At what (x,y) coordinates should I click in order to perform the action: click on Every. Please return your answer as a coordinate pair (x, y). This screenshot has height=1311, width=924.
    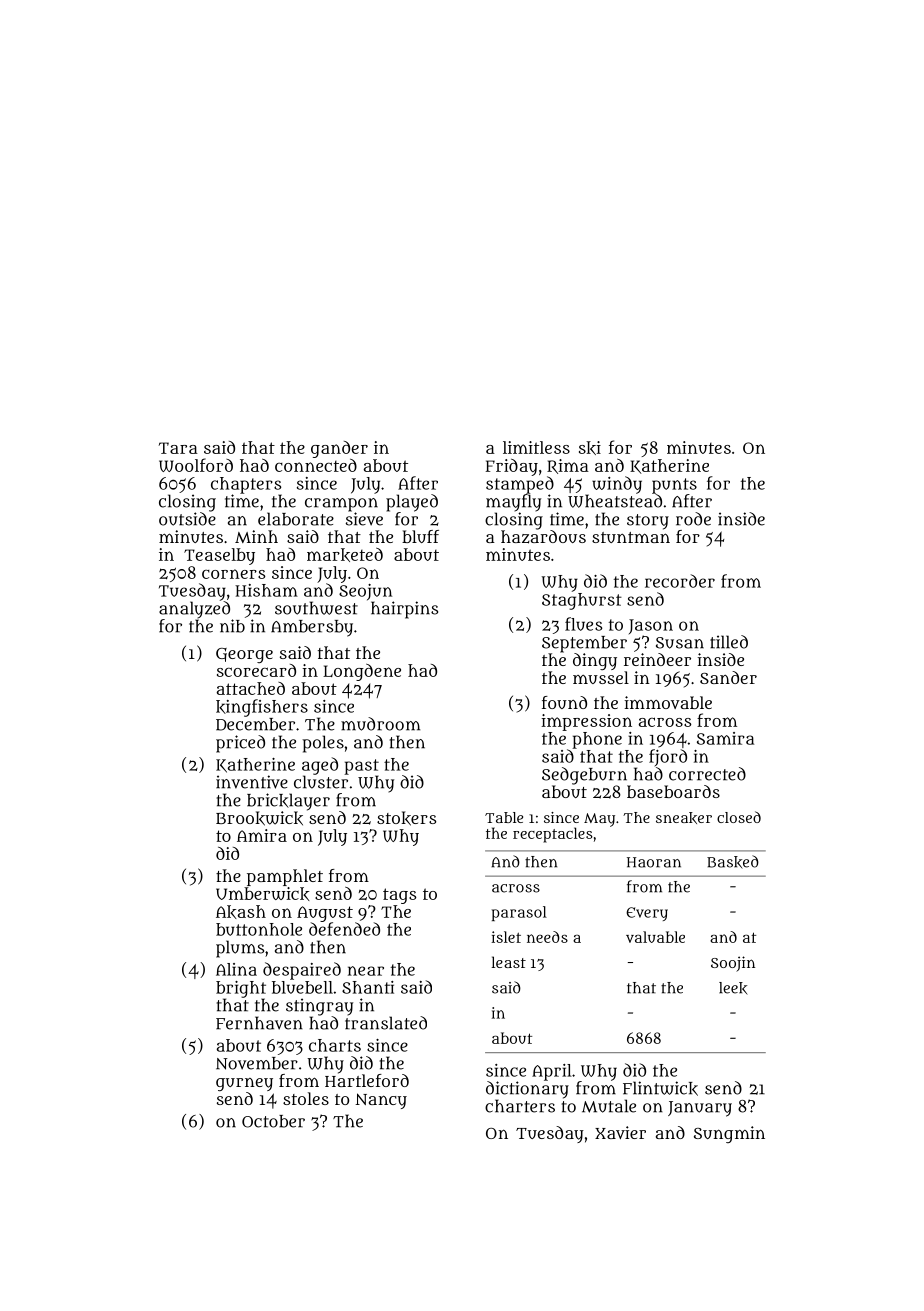
    Looking at the image, I should click on (647, 914).
